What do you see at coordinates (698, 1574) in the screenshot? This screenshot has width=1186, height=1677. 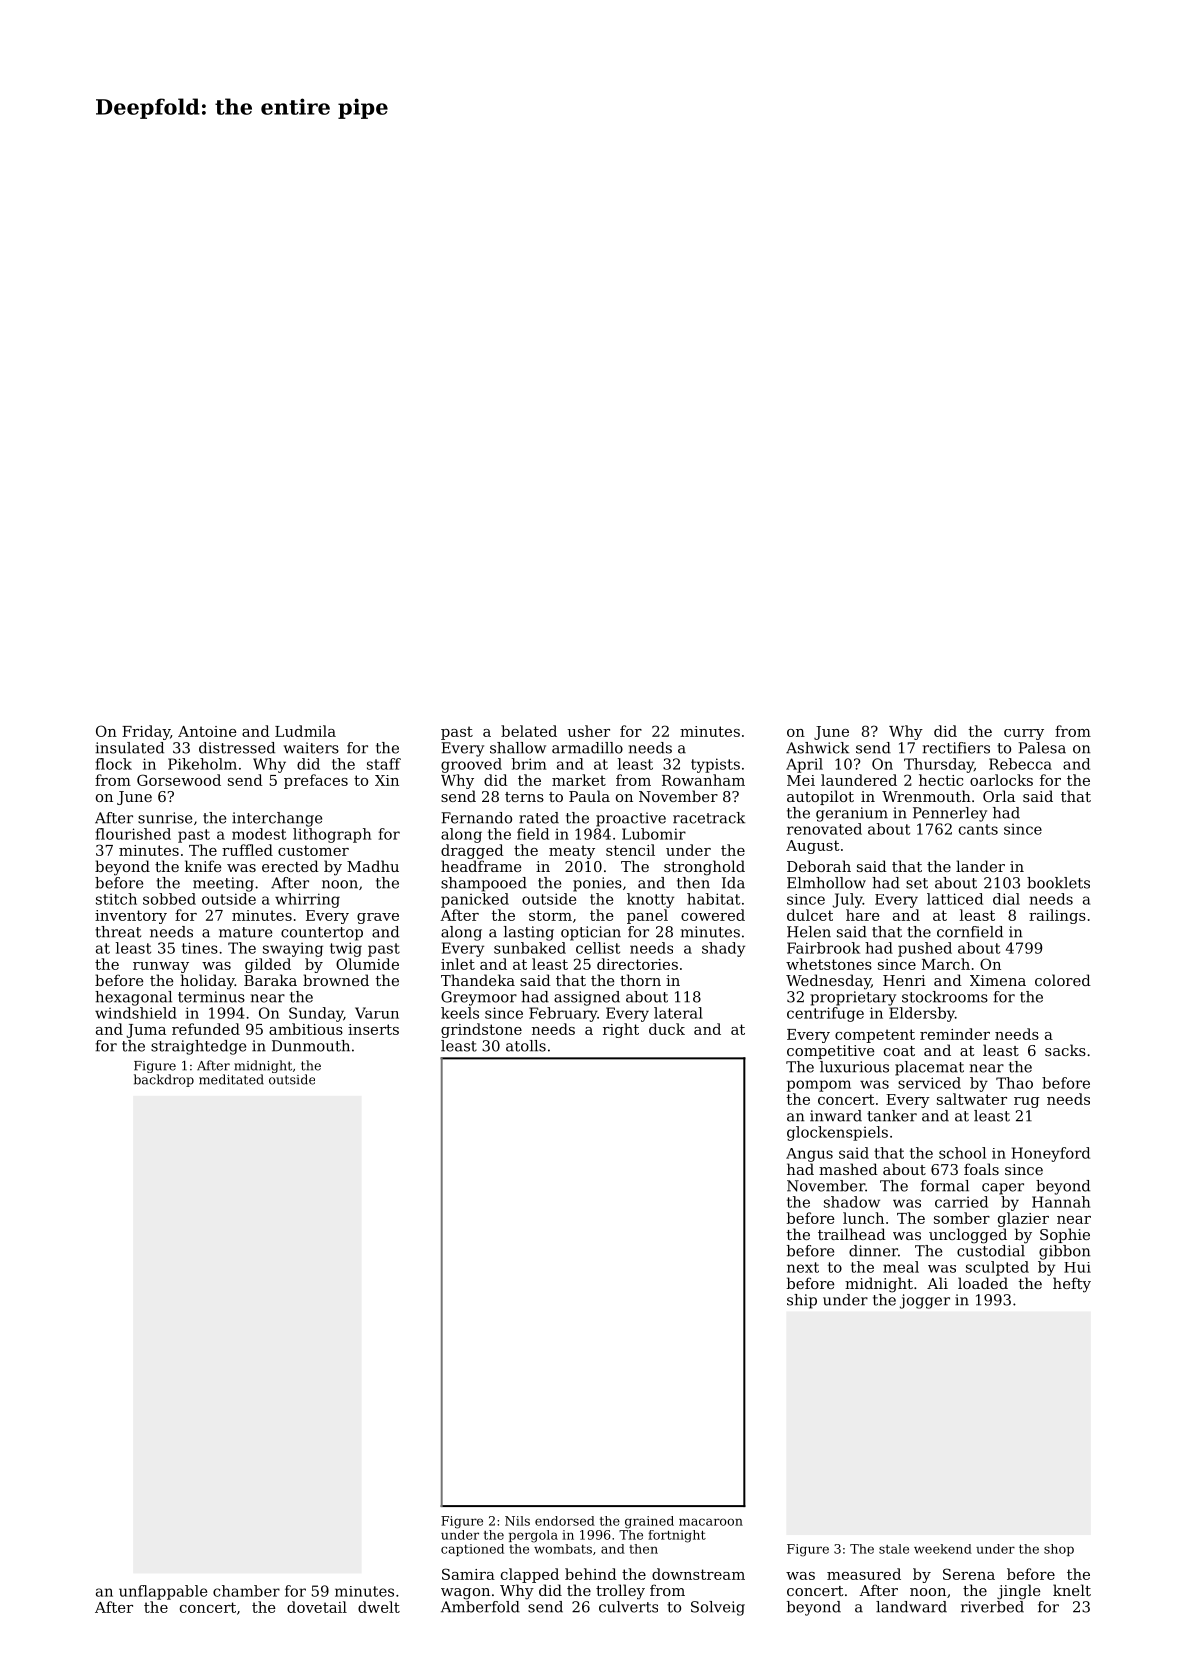 I see `downstream` at bounding box center [698, 1574].
